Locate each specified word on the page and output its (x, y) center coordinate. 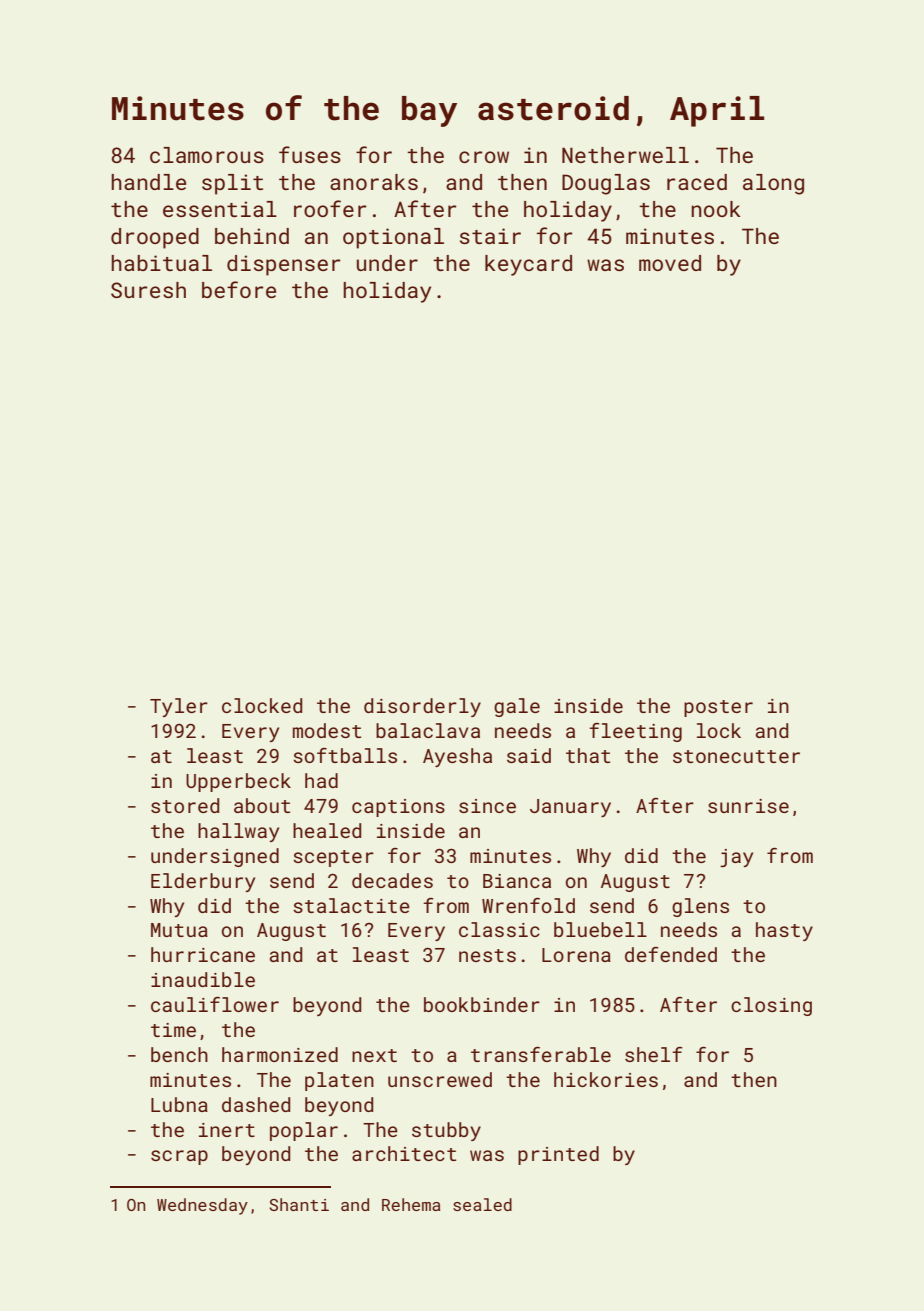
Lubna (179, 1104)
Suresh (148, 290)
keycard (528, 265)
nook (715, 209)
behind (252, 236)
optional (393, 238)
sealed (482, 1204)
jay (736, 858)
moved (670, 263)
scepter (333, 858)
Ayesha (457, 757)
